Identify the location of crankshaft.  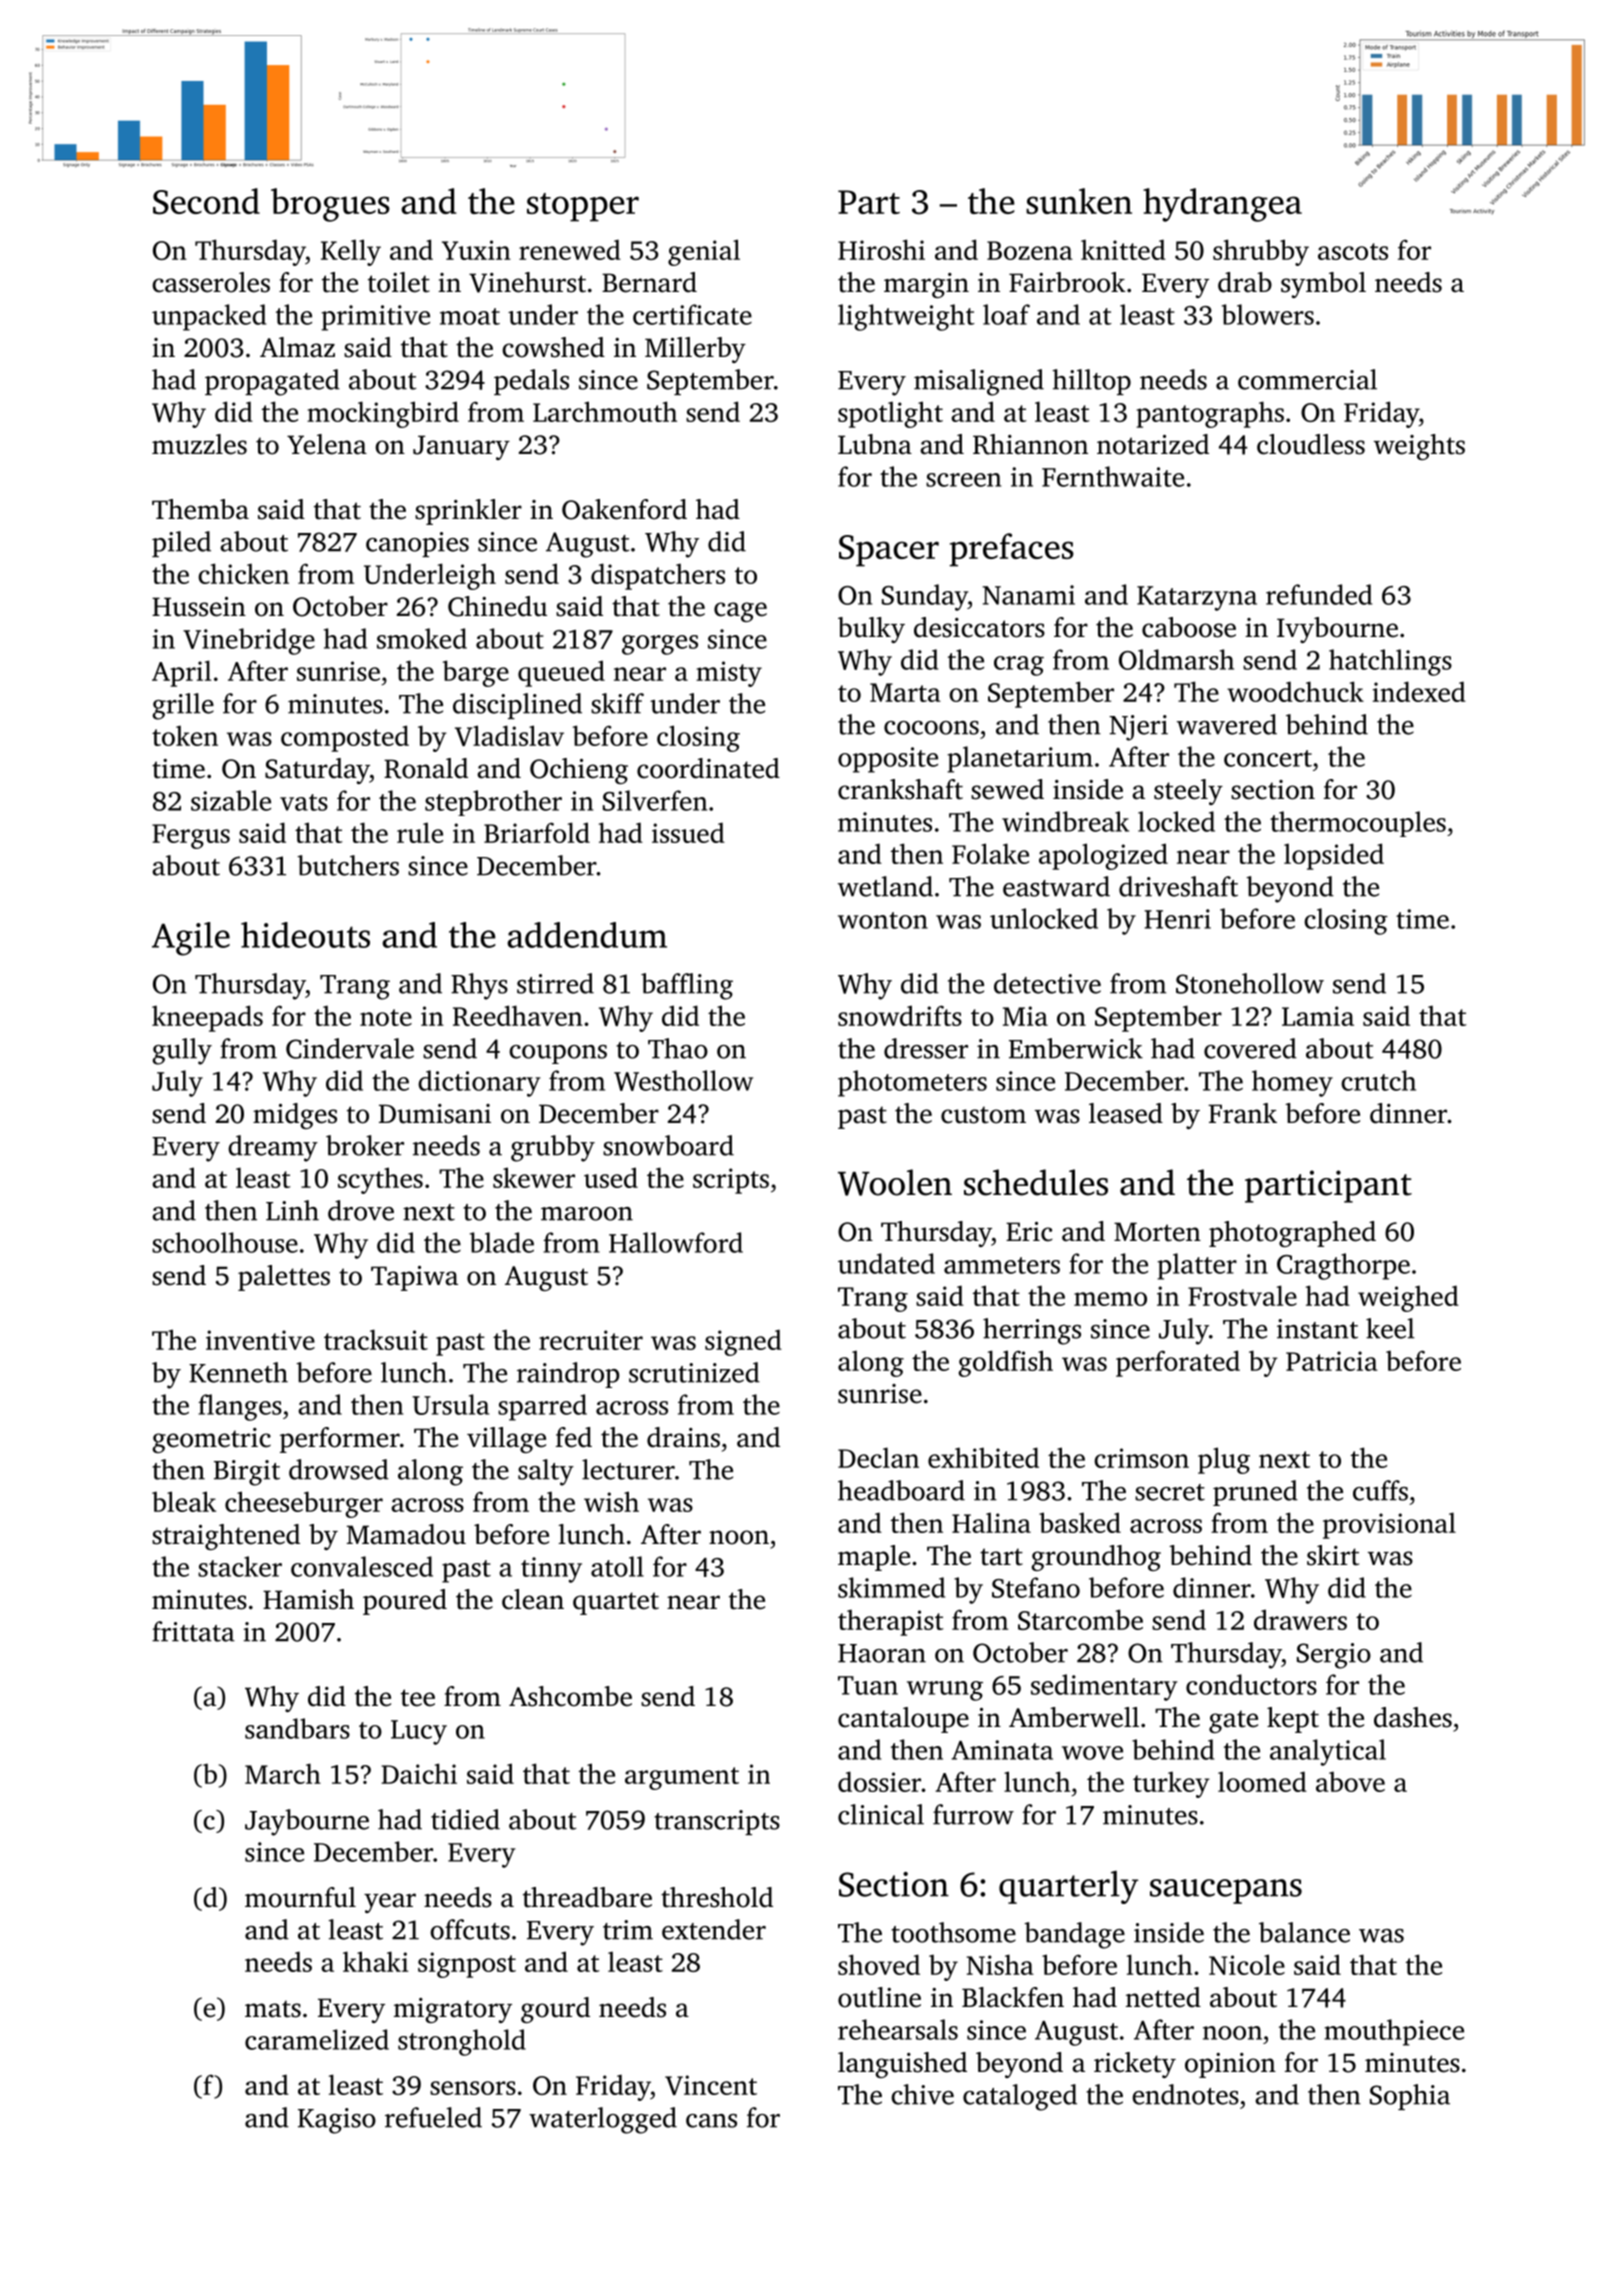
(900, 789).
